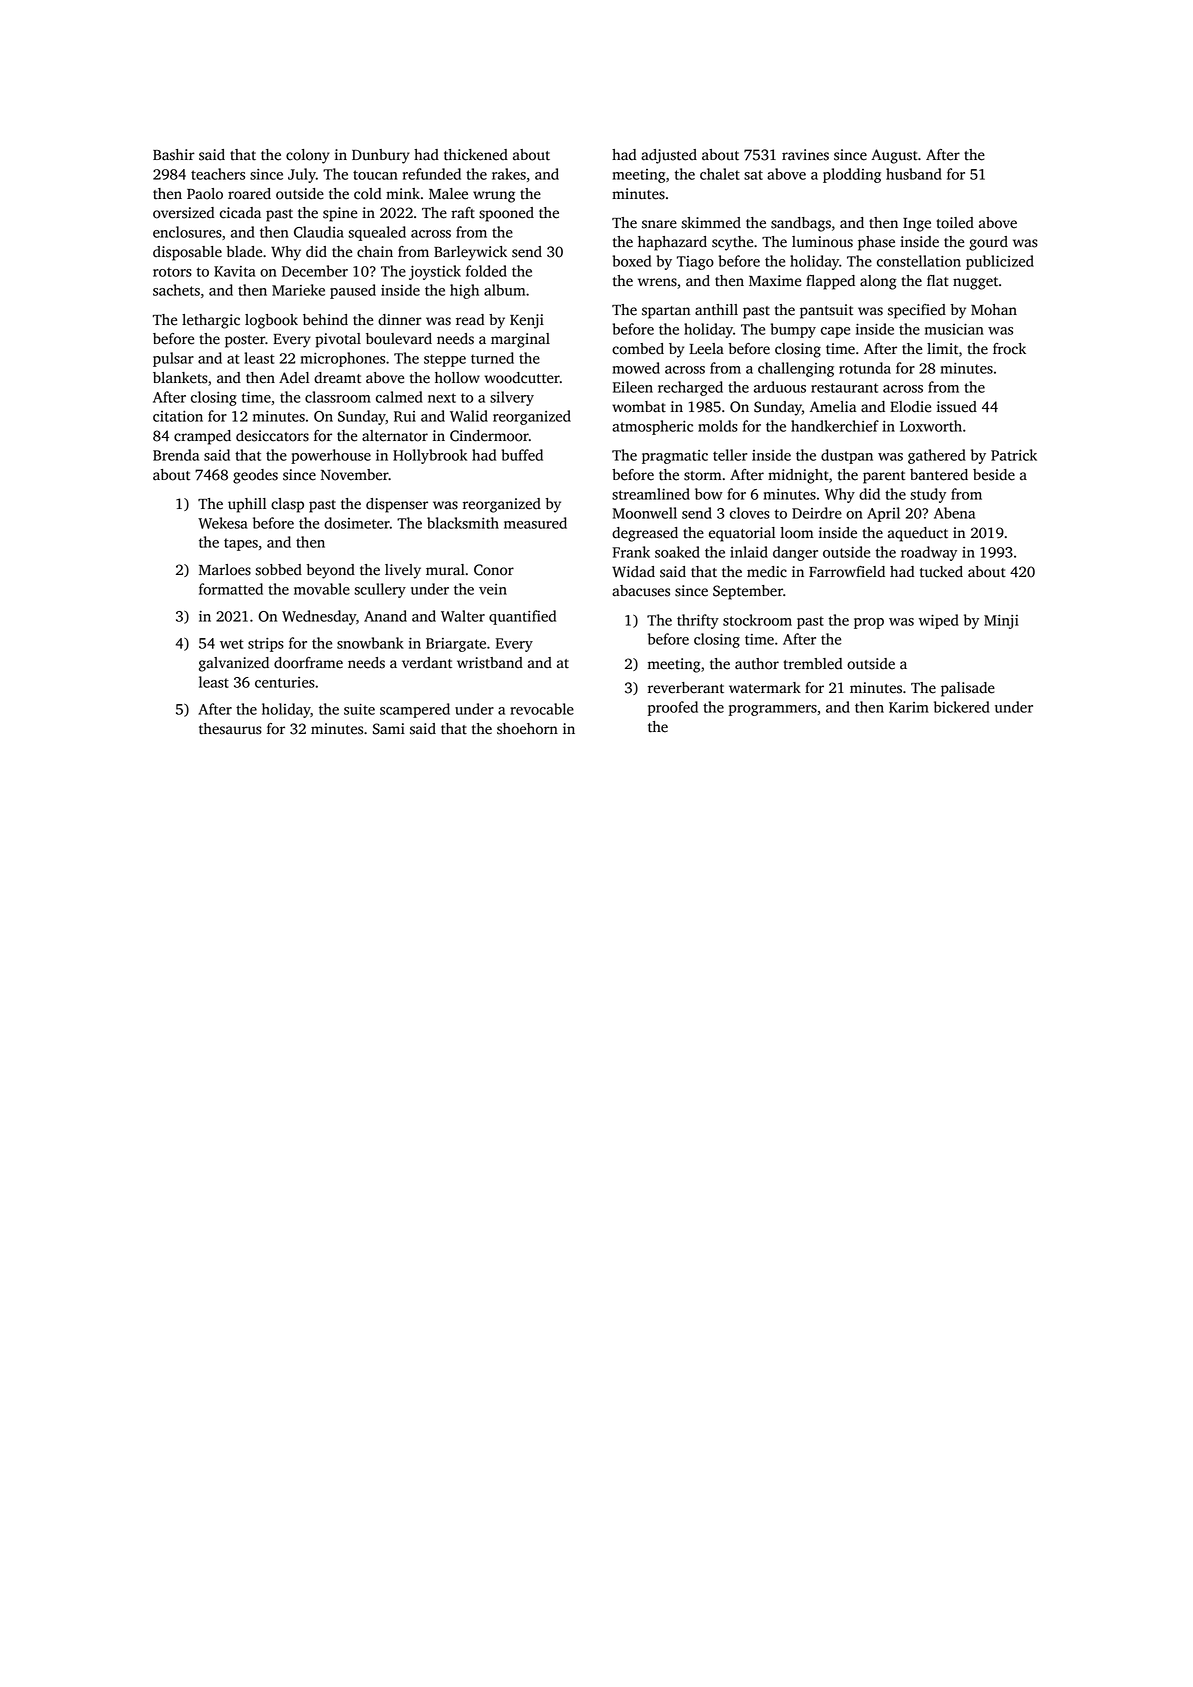 The image size is (1193, 1687). What do you see at coordinates (381, 156) in the image?
I see `Dunbury` at bounding box center [381, 156].
